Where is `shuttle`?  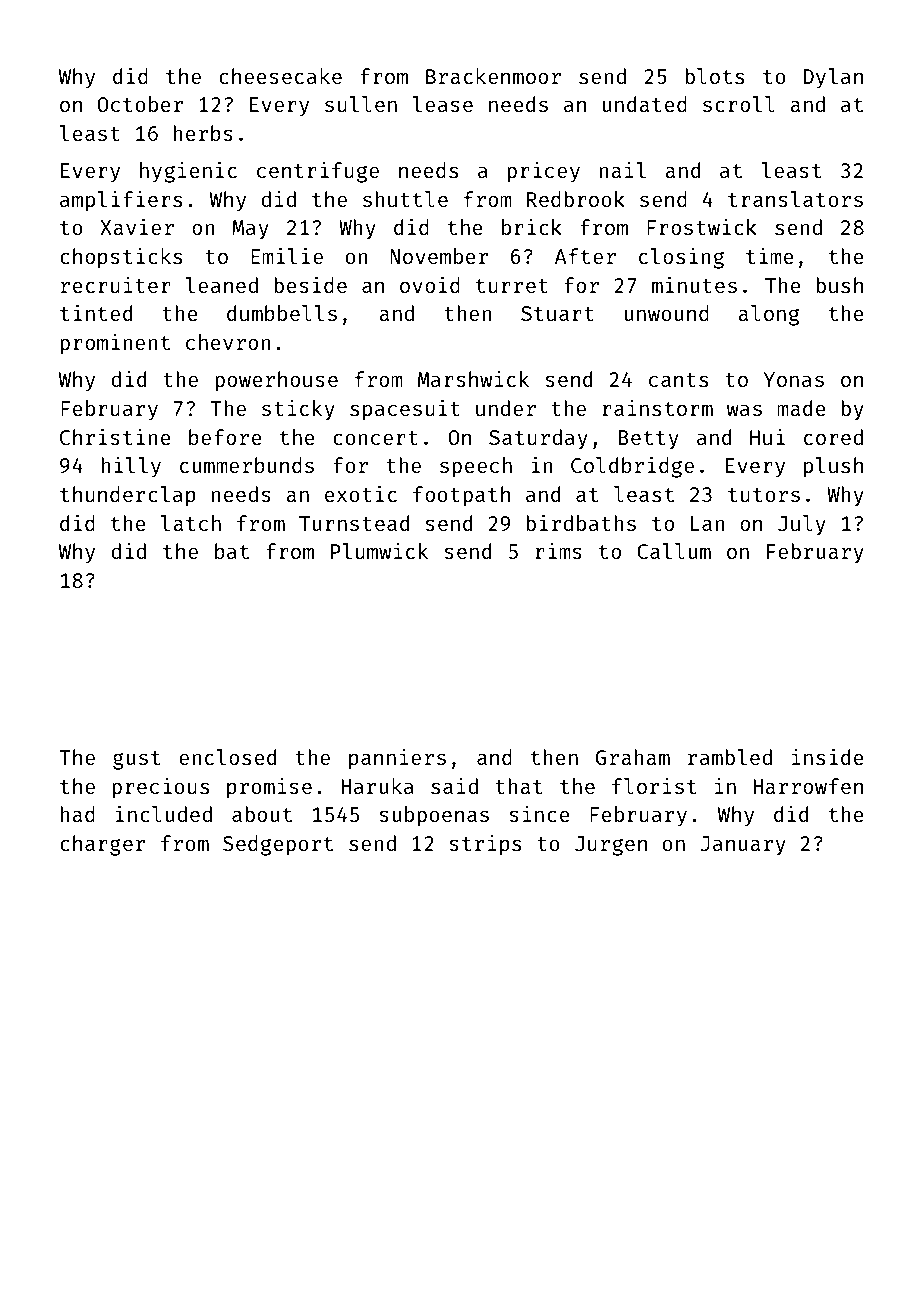 shuttle is located at coordinates (405, 199).
